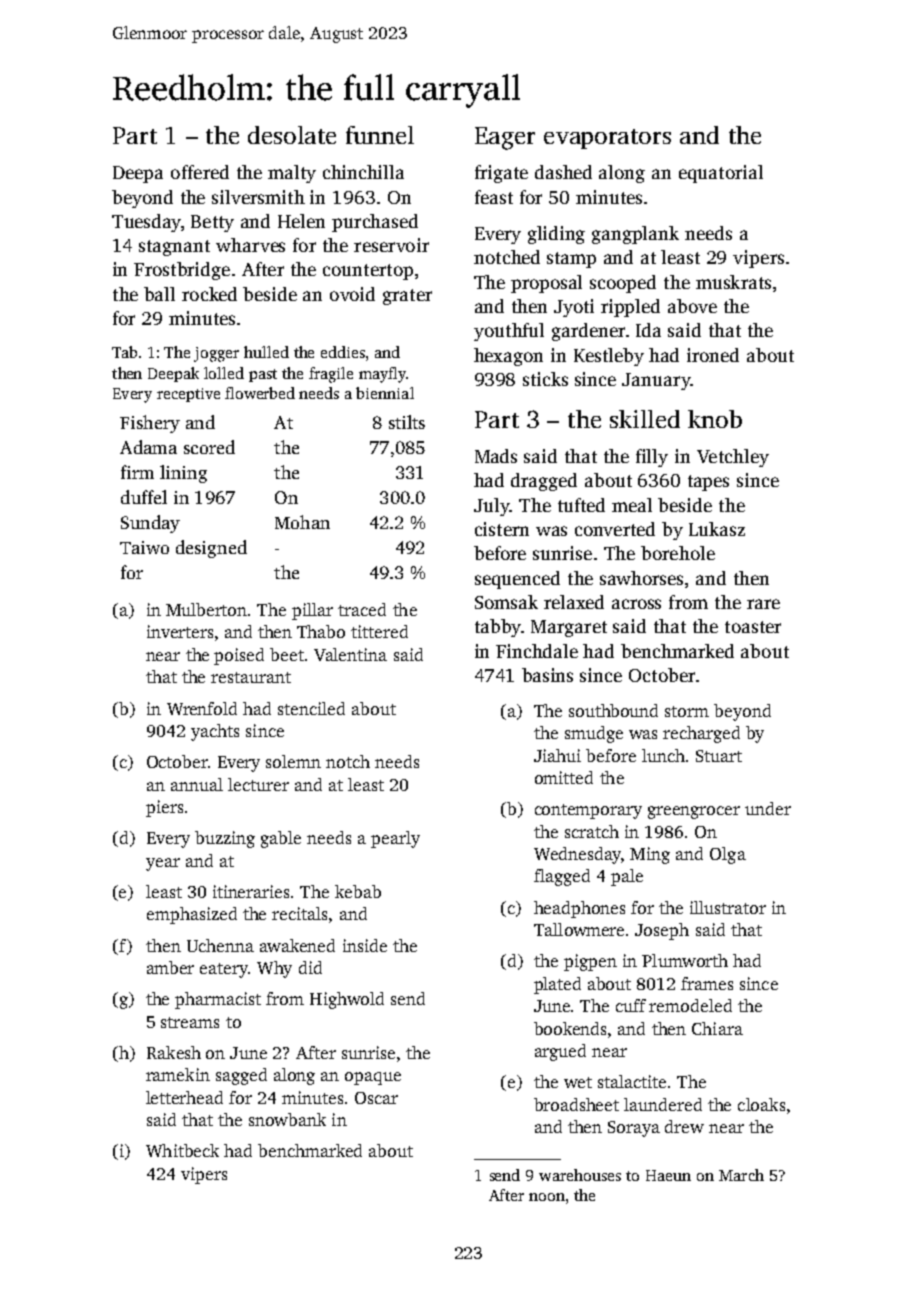  I want to click on gable, so click(281, 839).
